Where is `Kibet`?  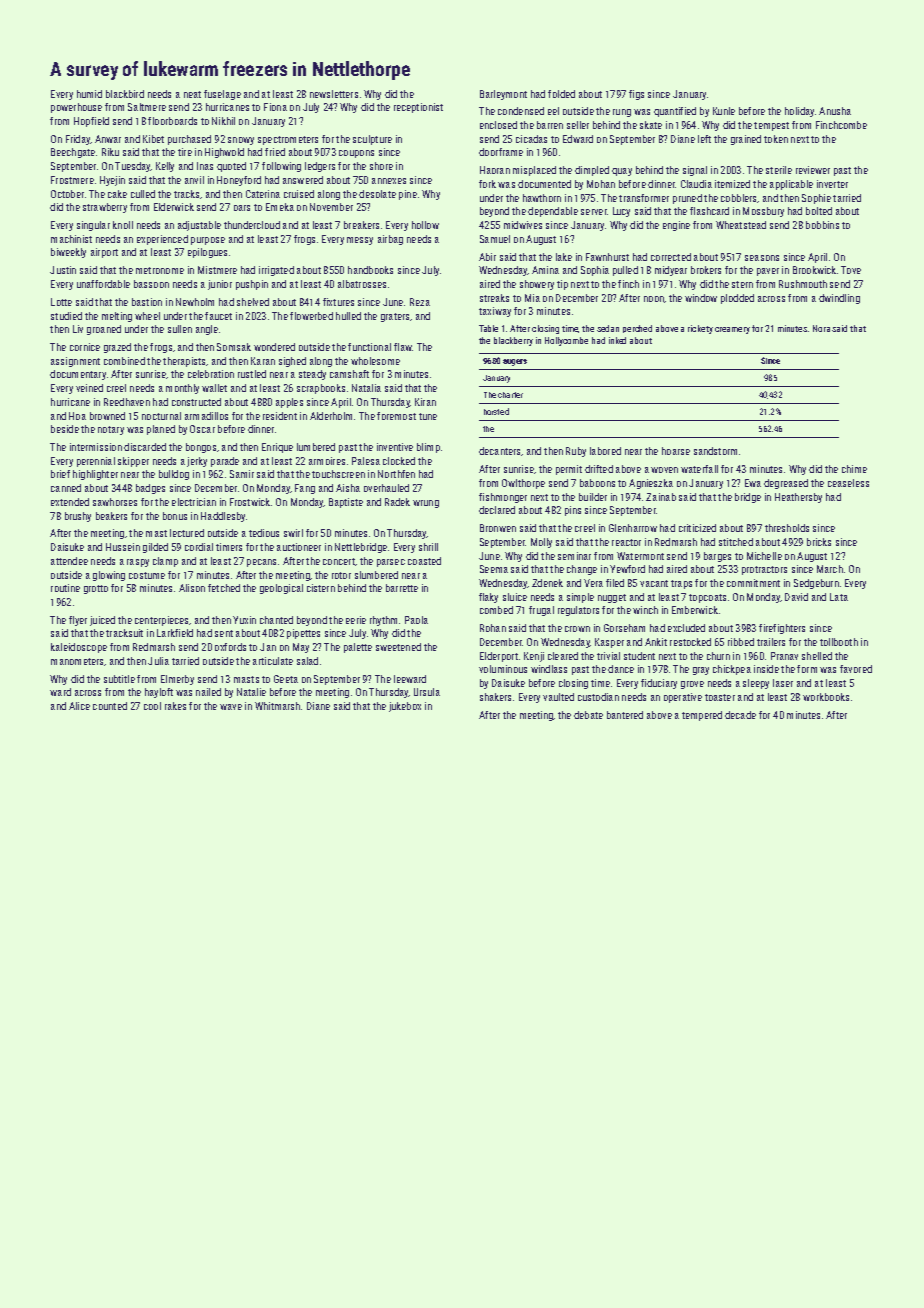
Kibet is located at coordinates (153, 139).
